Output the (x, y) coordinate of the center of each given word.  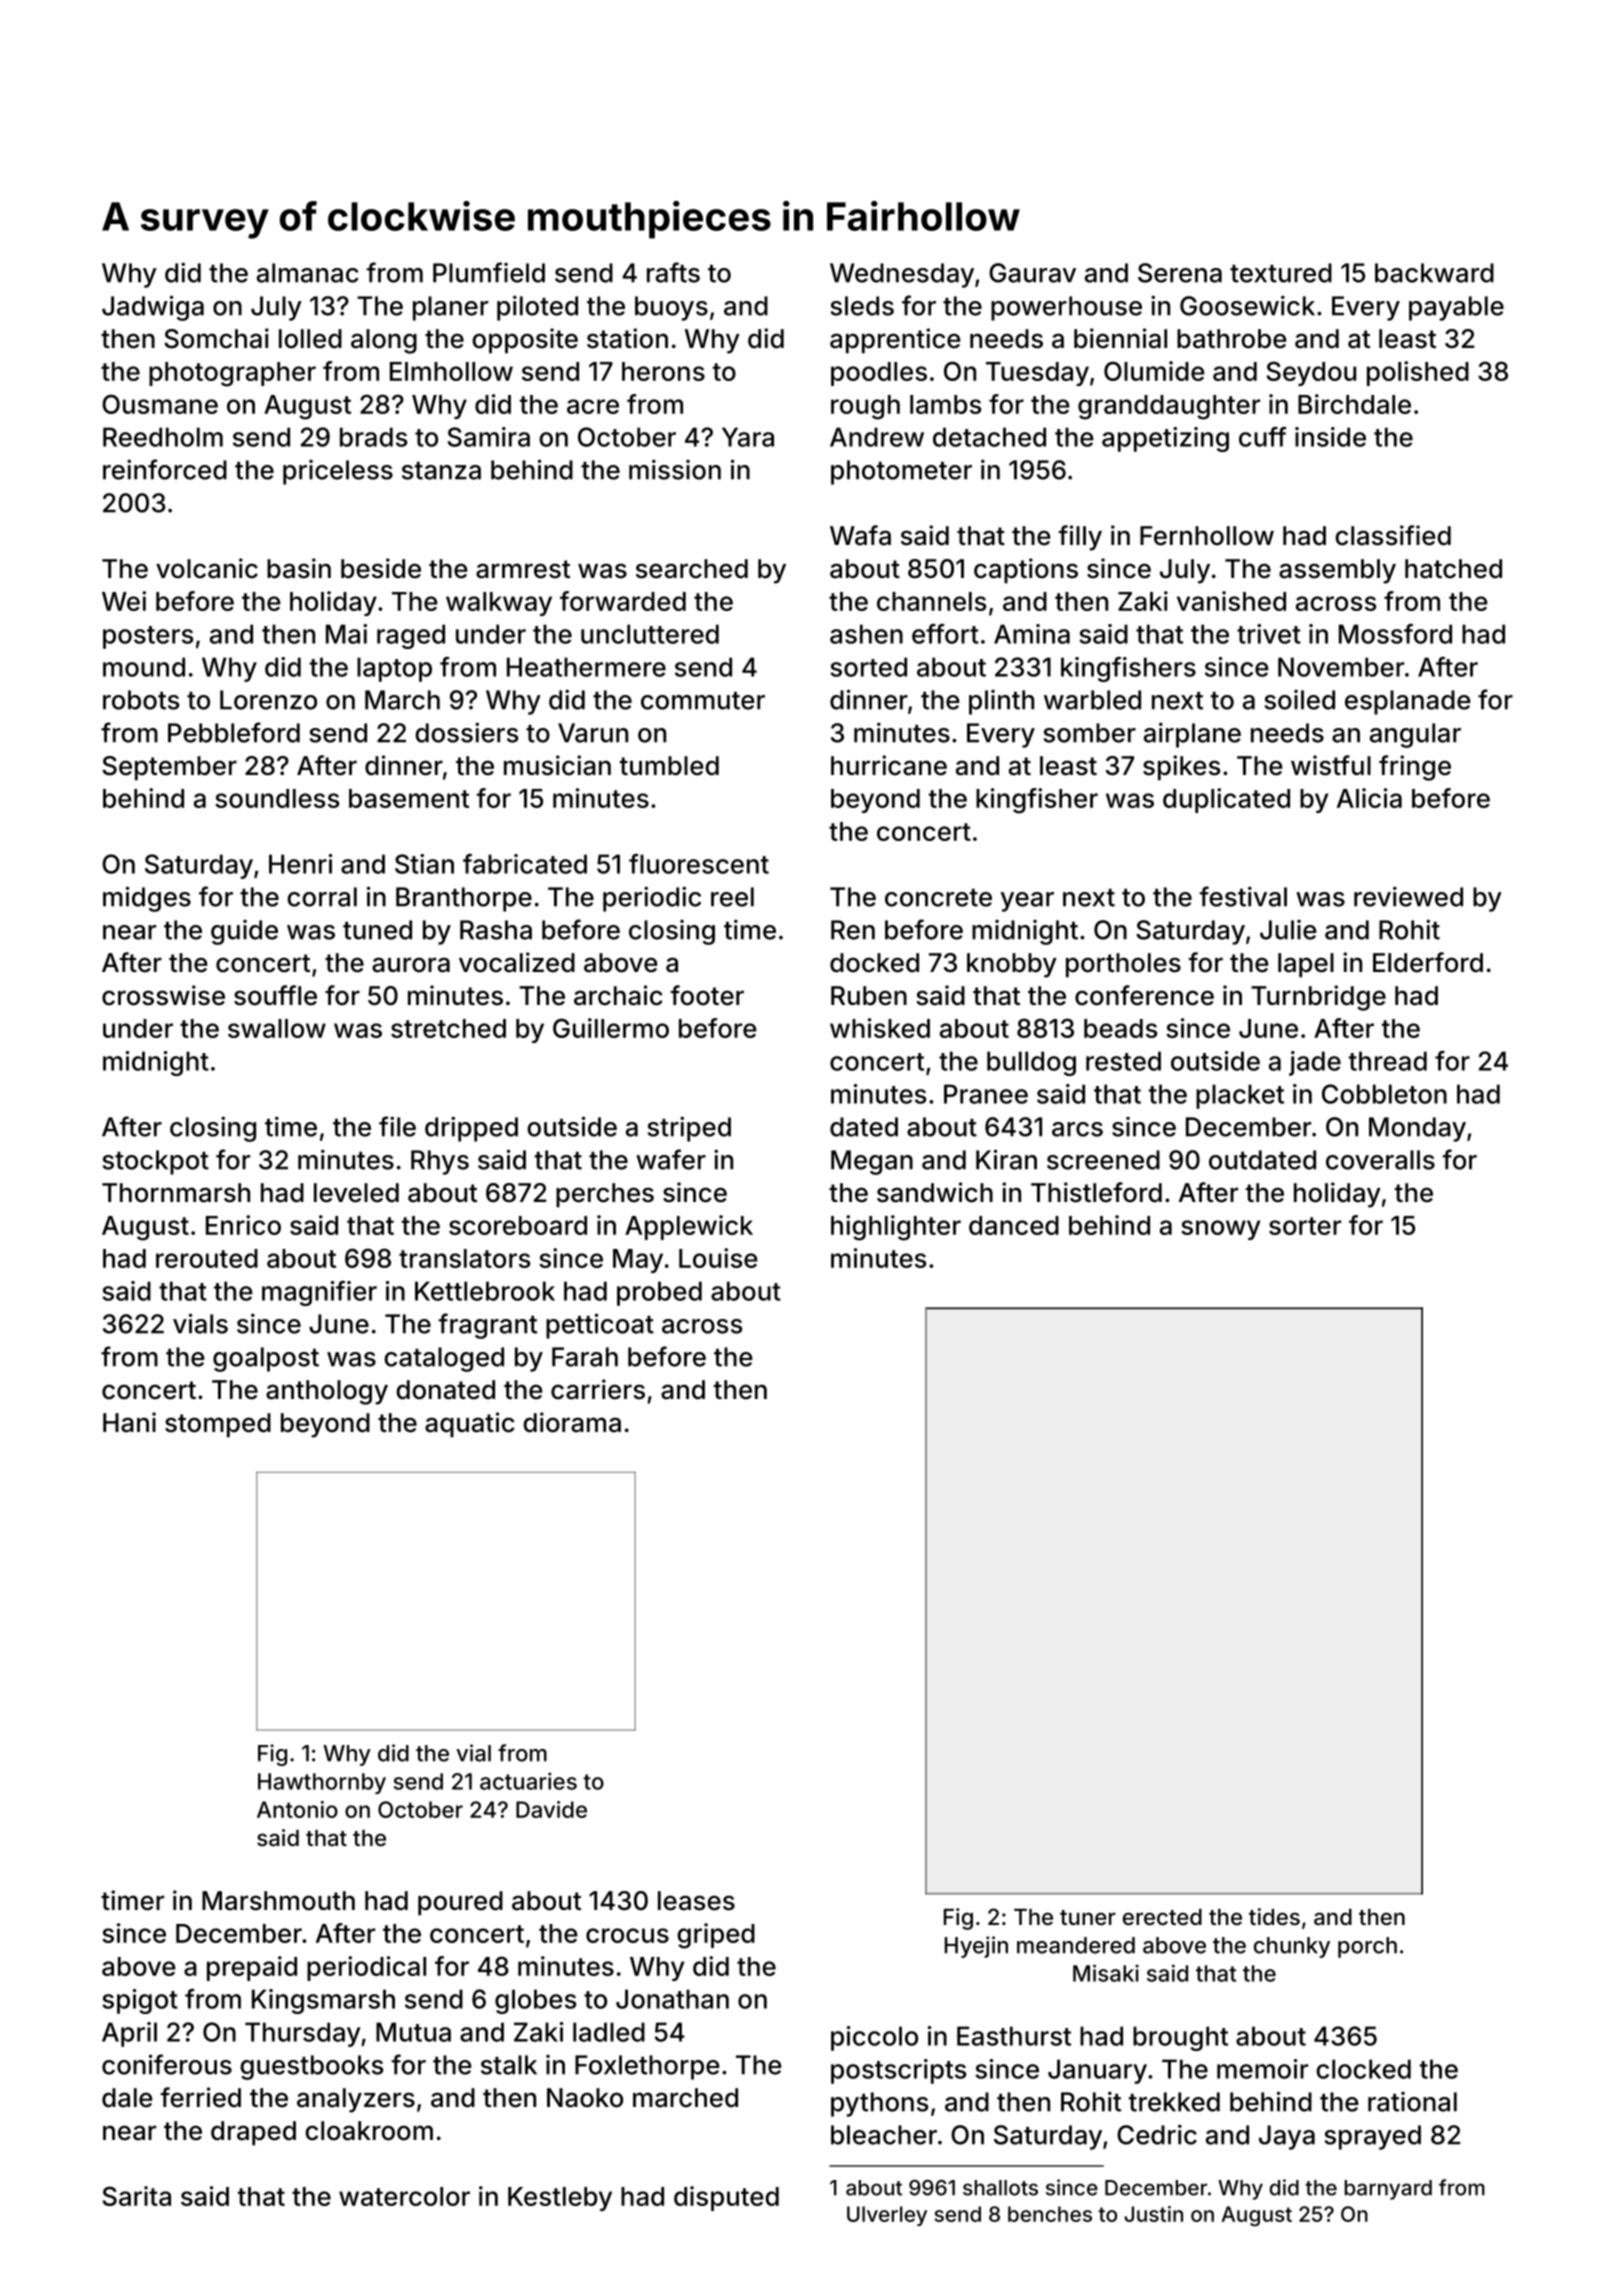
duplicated (1226, 800)
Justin (1153, 2214)
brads (373, 437)
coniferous (167, 2064)
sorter (1305, 1226)
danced (1014, 1225)
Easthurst (1014, 2036)
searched (692, 569)
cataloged (444, 1359)
